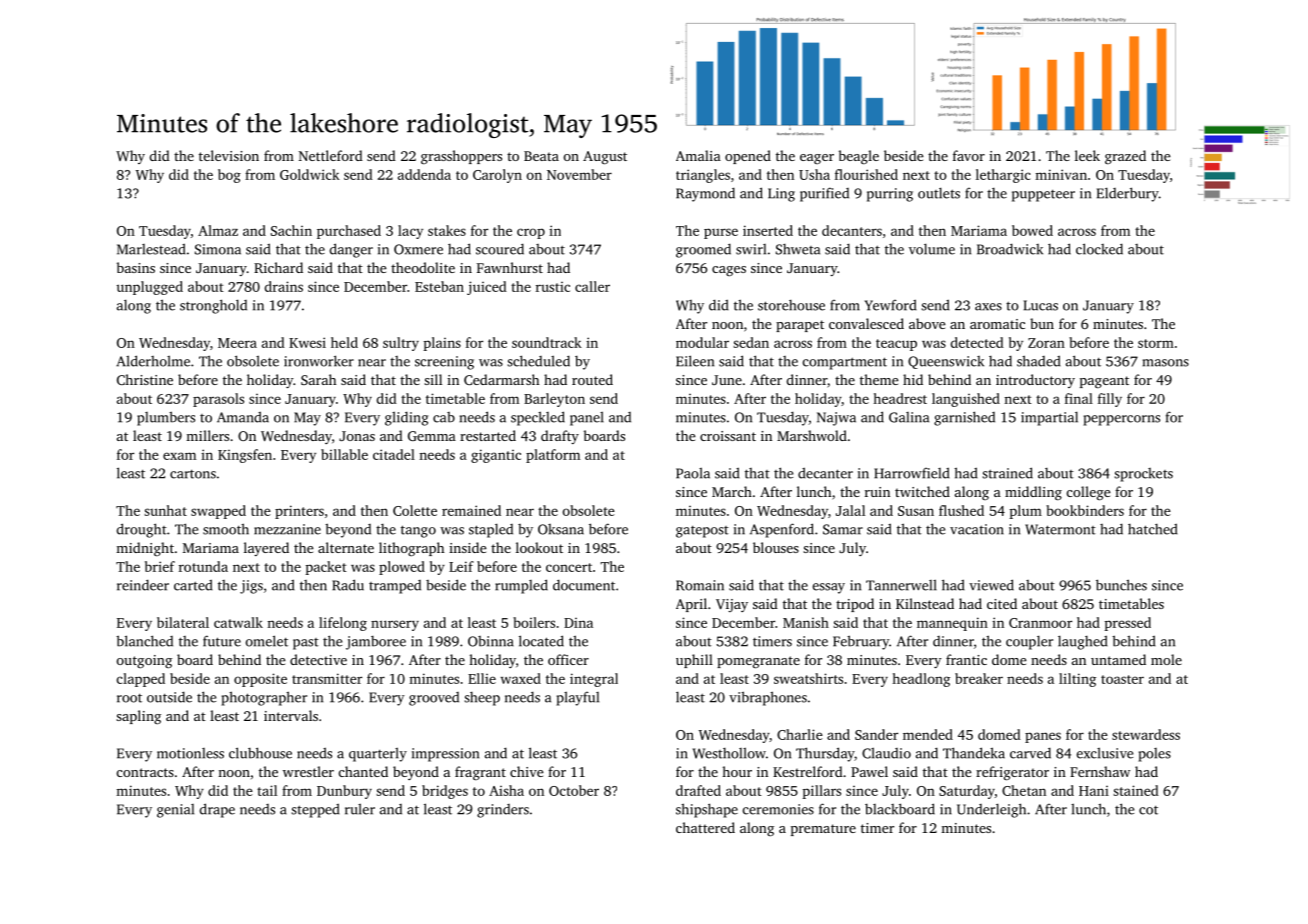  What do you see at coordinates (806, 622) in the image?
I see `Manish` at bounding box center [806, 622].
